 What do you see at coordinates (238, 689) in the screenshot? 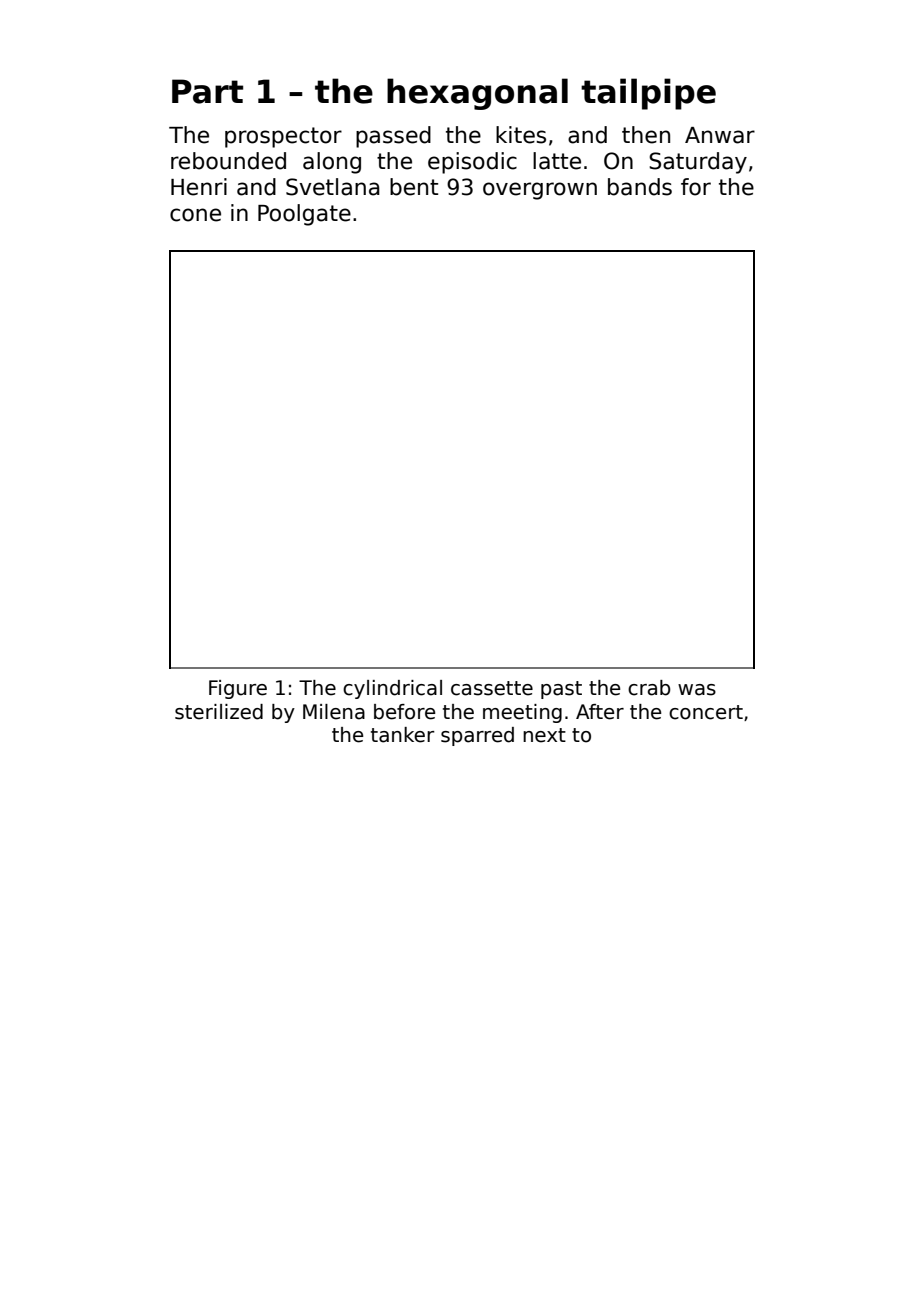
I see `Figure` at bounding box center [238, 689].
